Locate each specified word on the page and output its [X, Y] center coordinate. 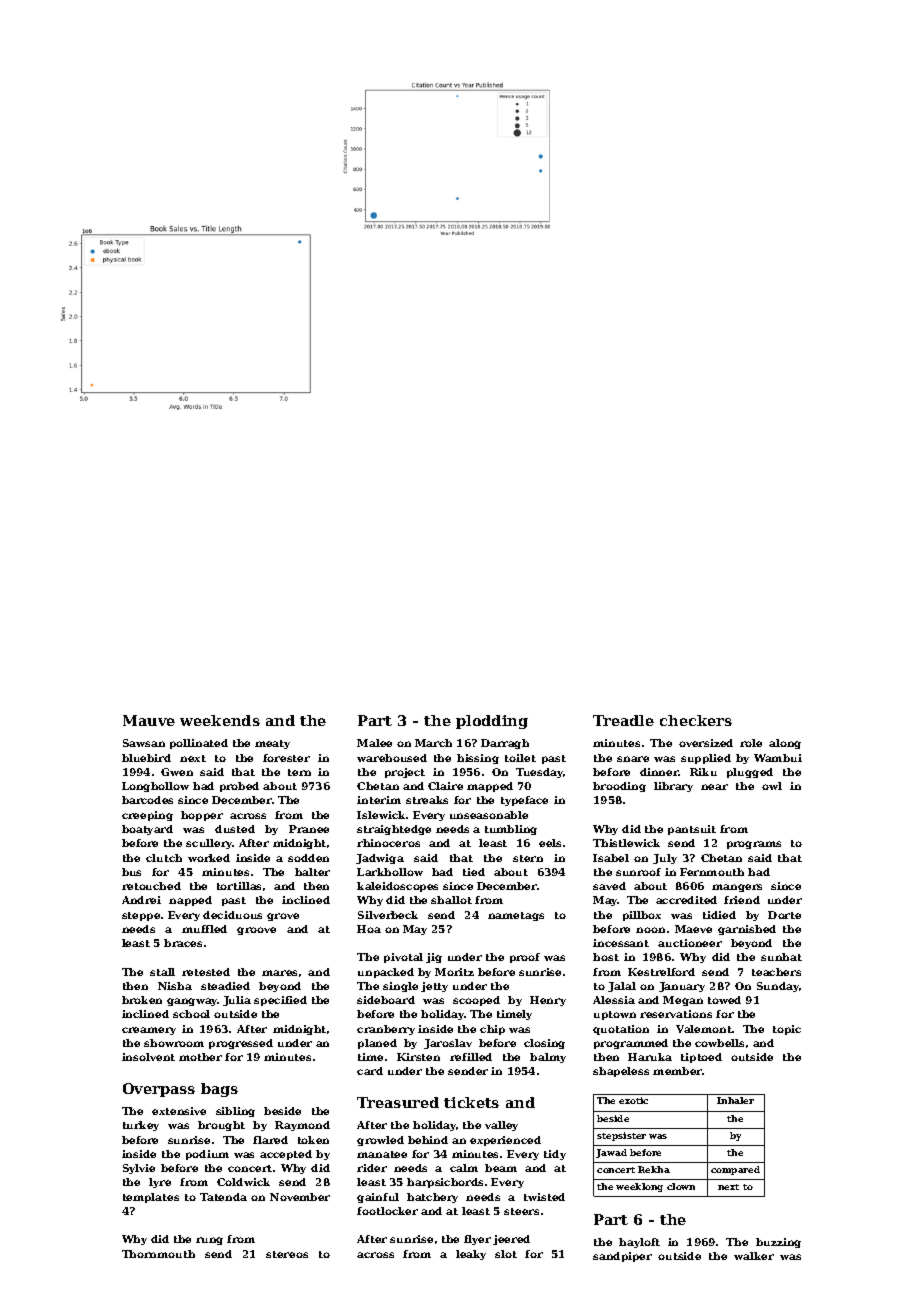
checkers [696, 720]
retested [206, 972]
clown [681, 1186]
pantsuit [692, 830]
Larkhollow [390, 872]
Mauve [149, 720]
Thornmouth [158, 1254]
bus [131, 872]
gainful [378, 1198]
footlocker [387, 1211]
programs [754, 845]
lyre [160, 1183]
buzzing [778, 1243]
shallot [451, 900]
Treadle [623, 720]
